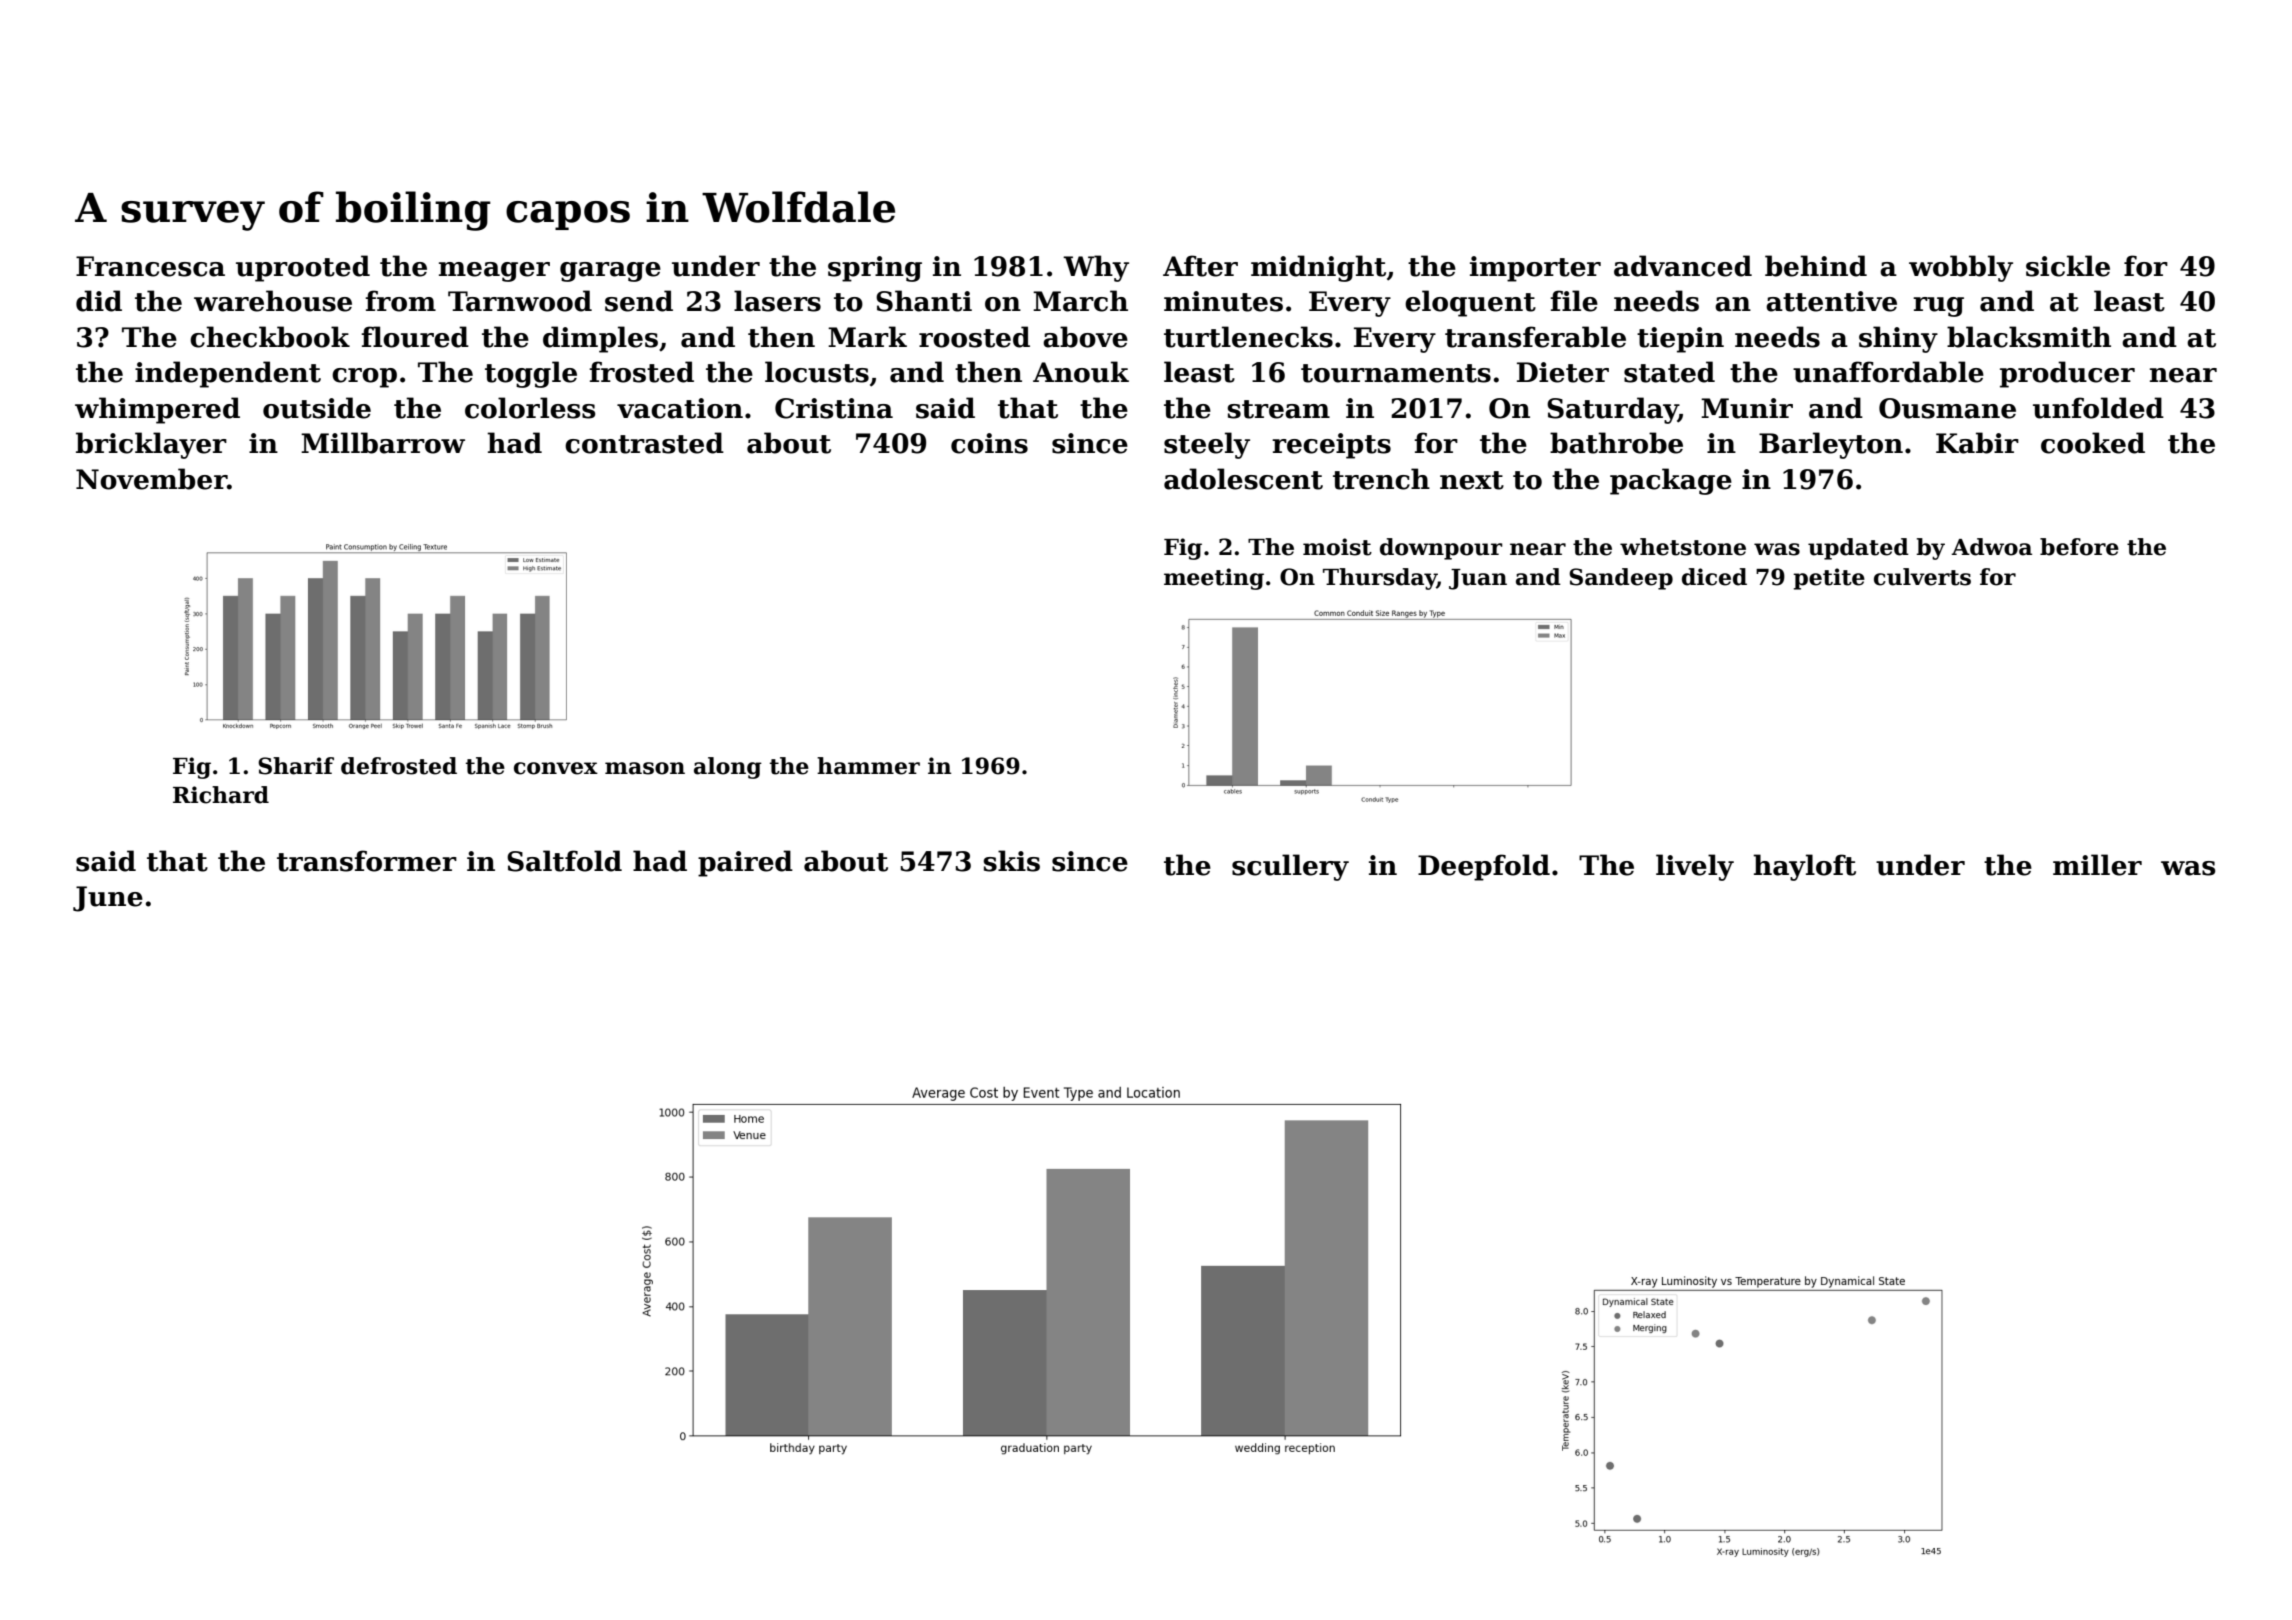 Image resolution: width=2292 pixels, height=1620 pixels. What do you see at coordinates (556, 768) in the screenshot?
I see `convex` at bounding box center [556, 768].
